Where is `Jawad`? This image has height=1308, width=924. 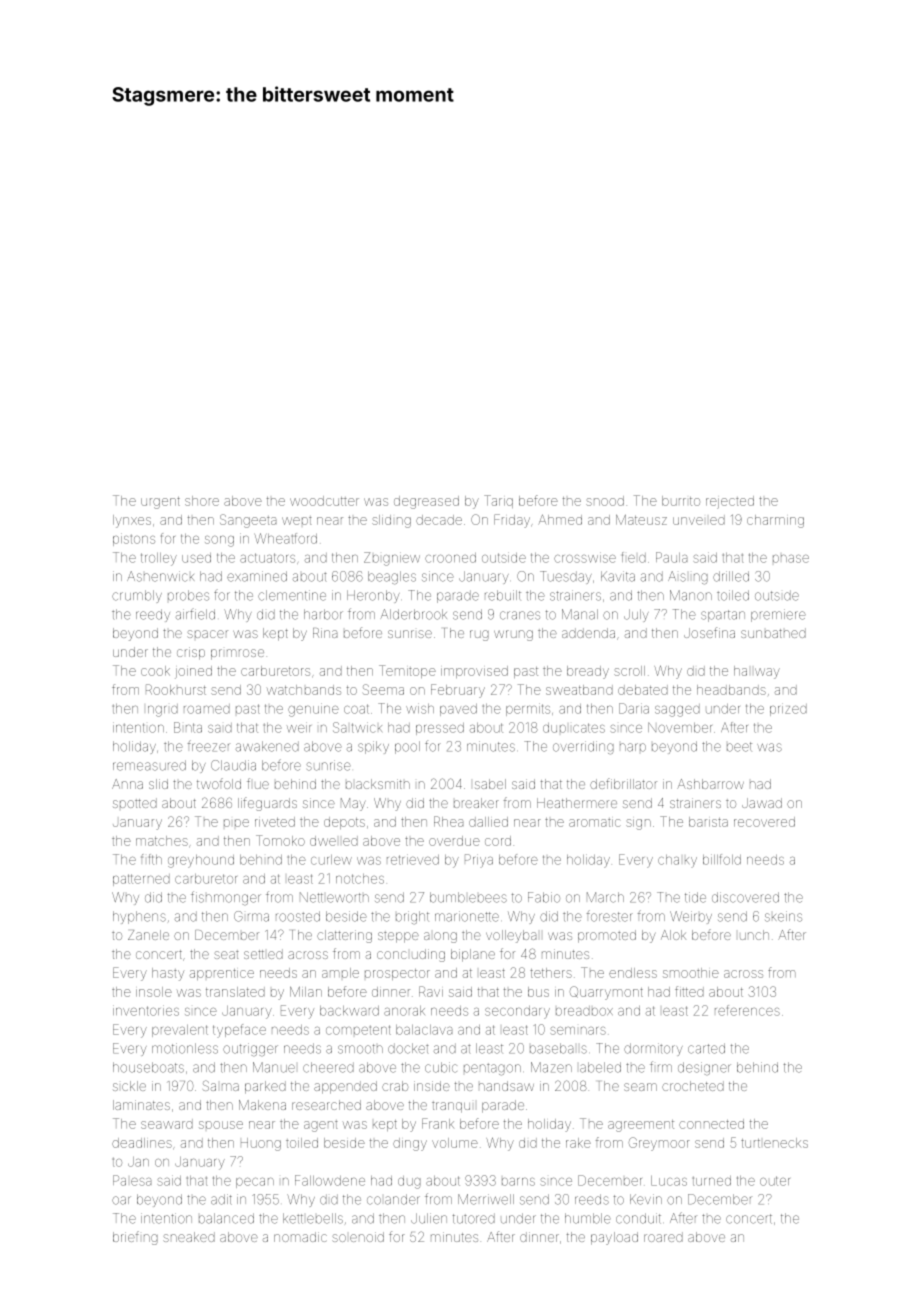
Jawad is located at coordinates (762, 803).
